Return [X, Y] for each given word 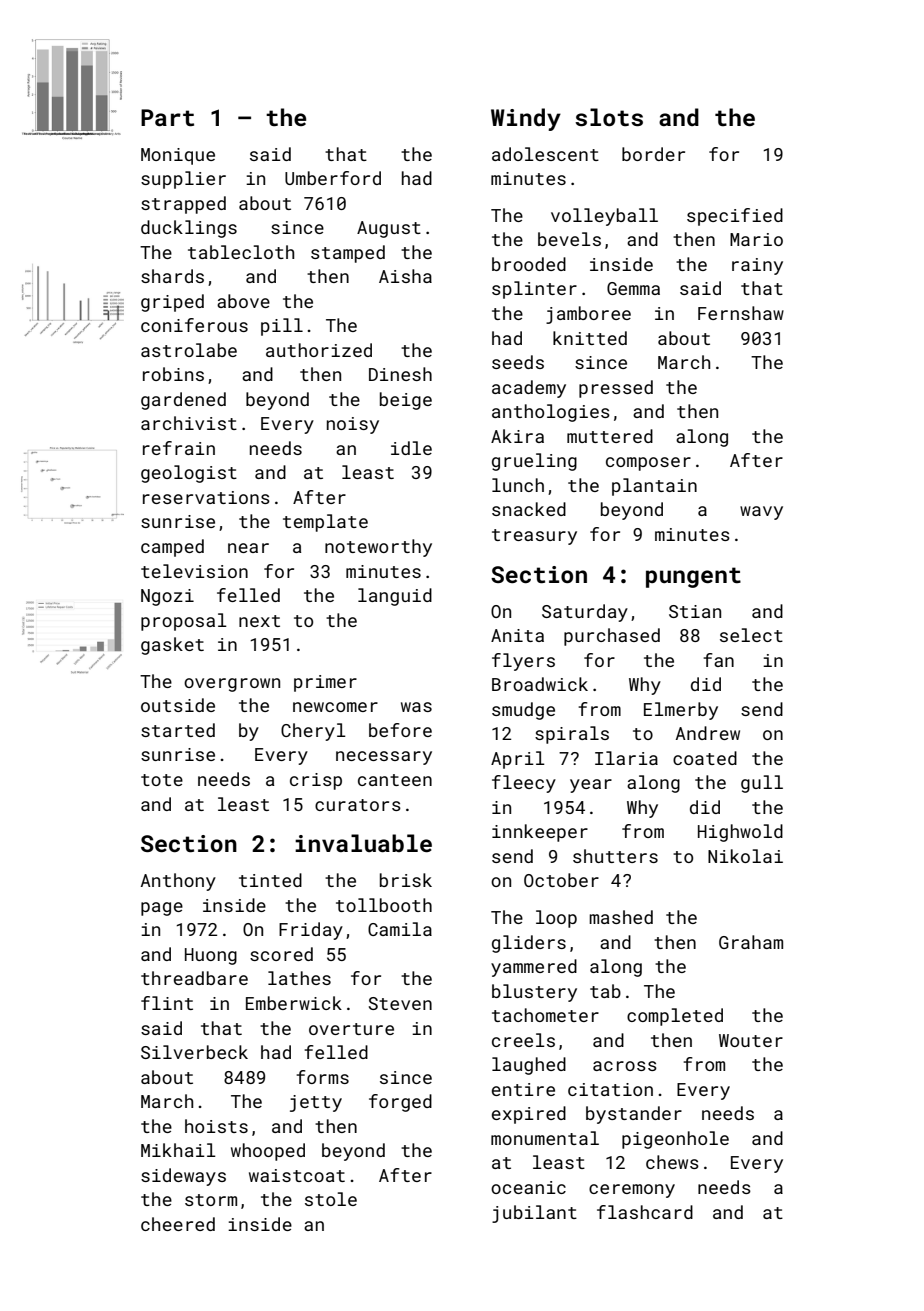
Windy [526, 119]
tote [162, 780]
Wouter [751, 1040]
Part [167, 117]
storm [211, 1200]
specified [735, 217]
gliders [529, 944]
